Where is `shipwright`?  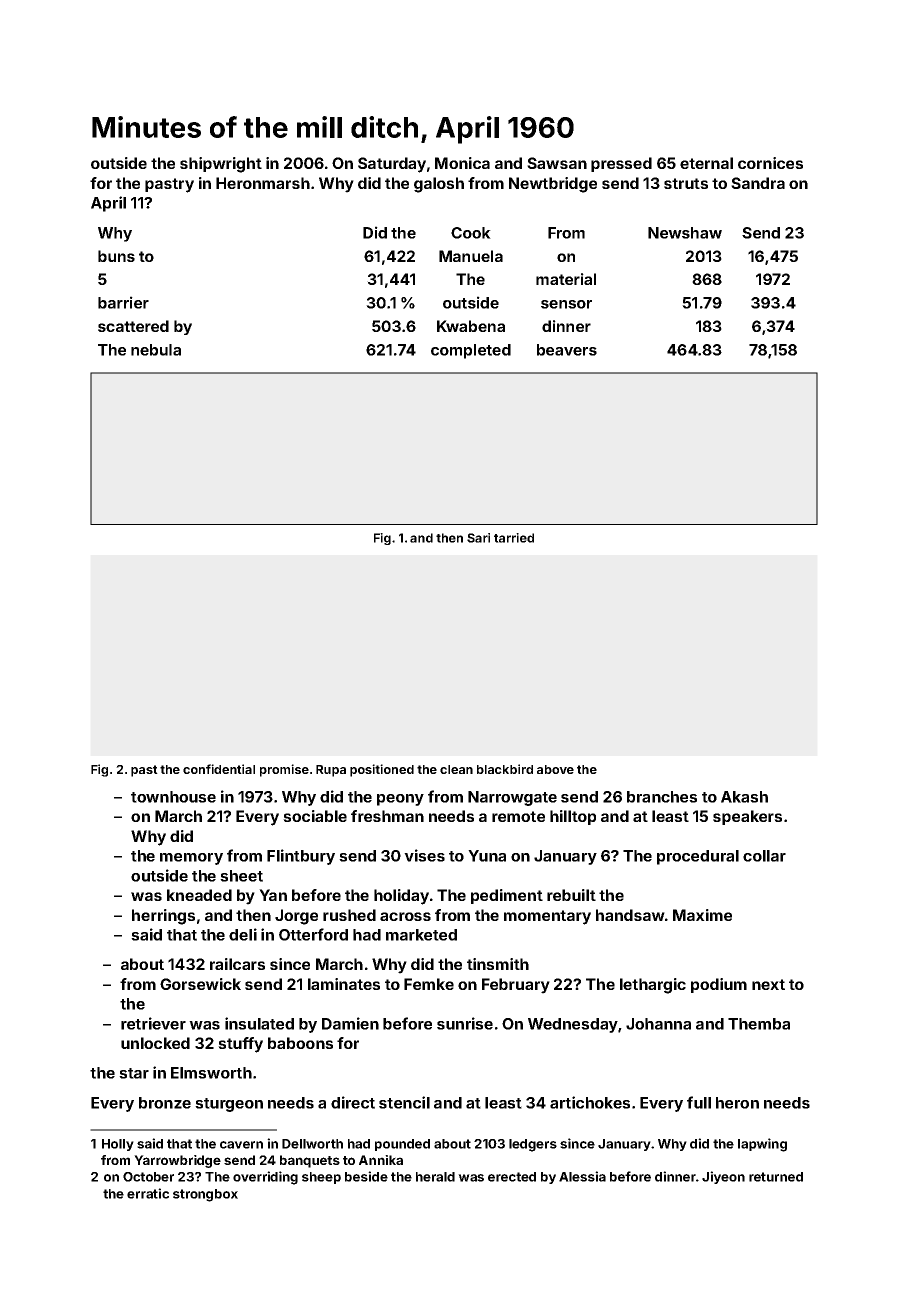 shipwright is located at coordinates (221, 165).
